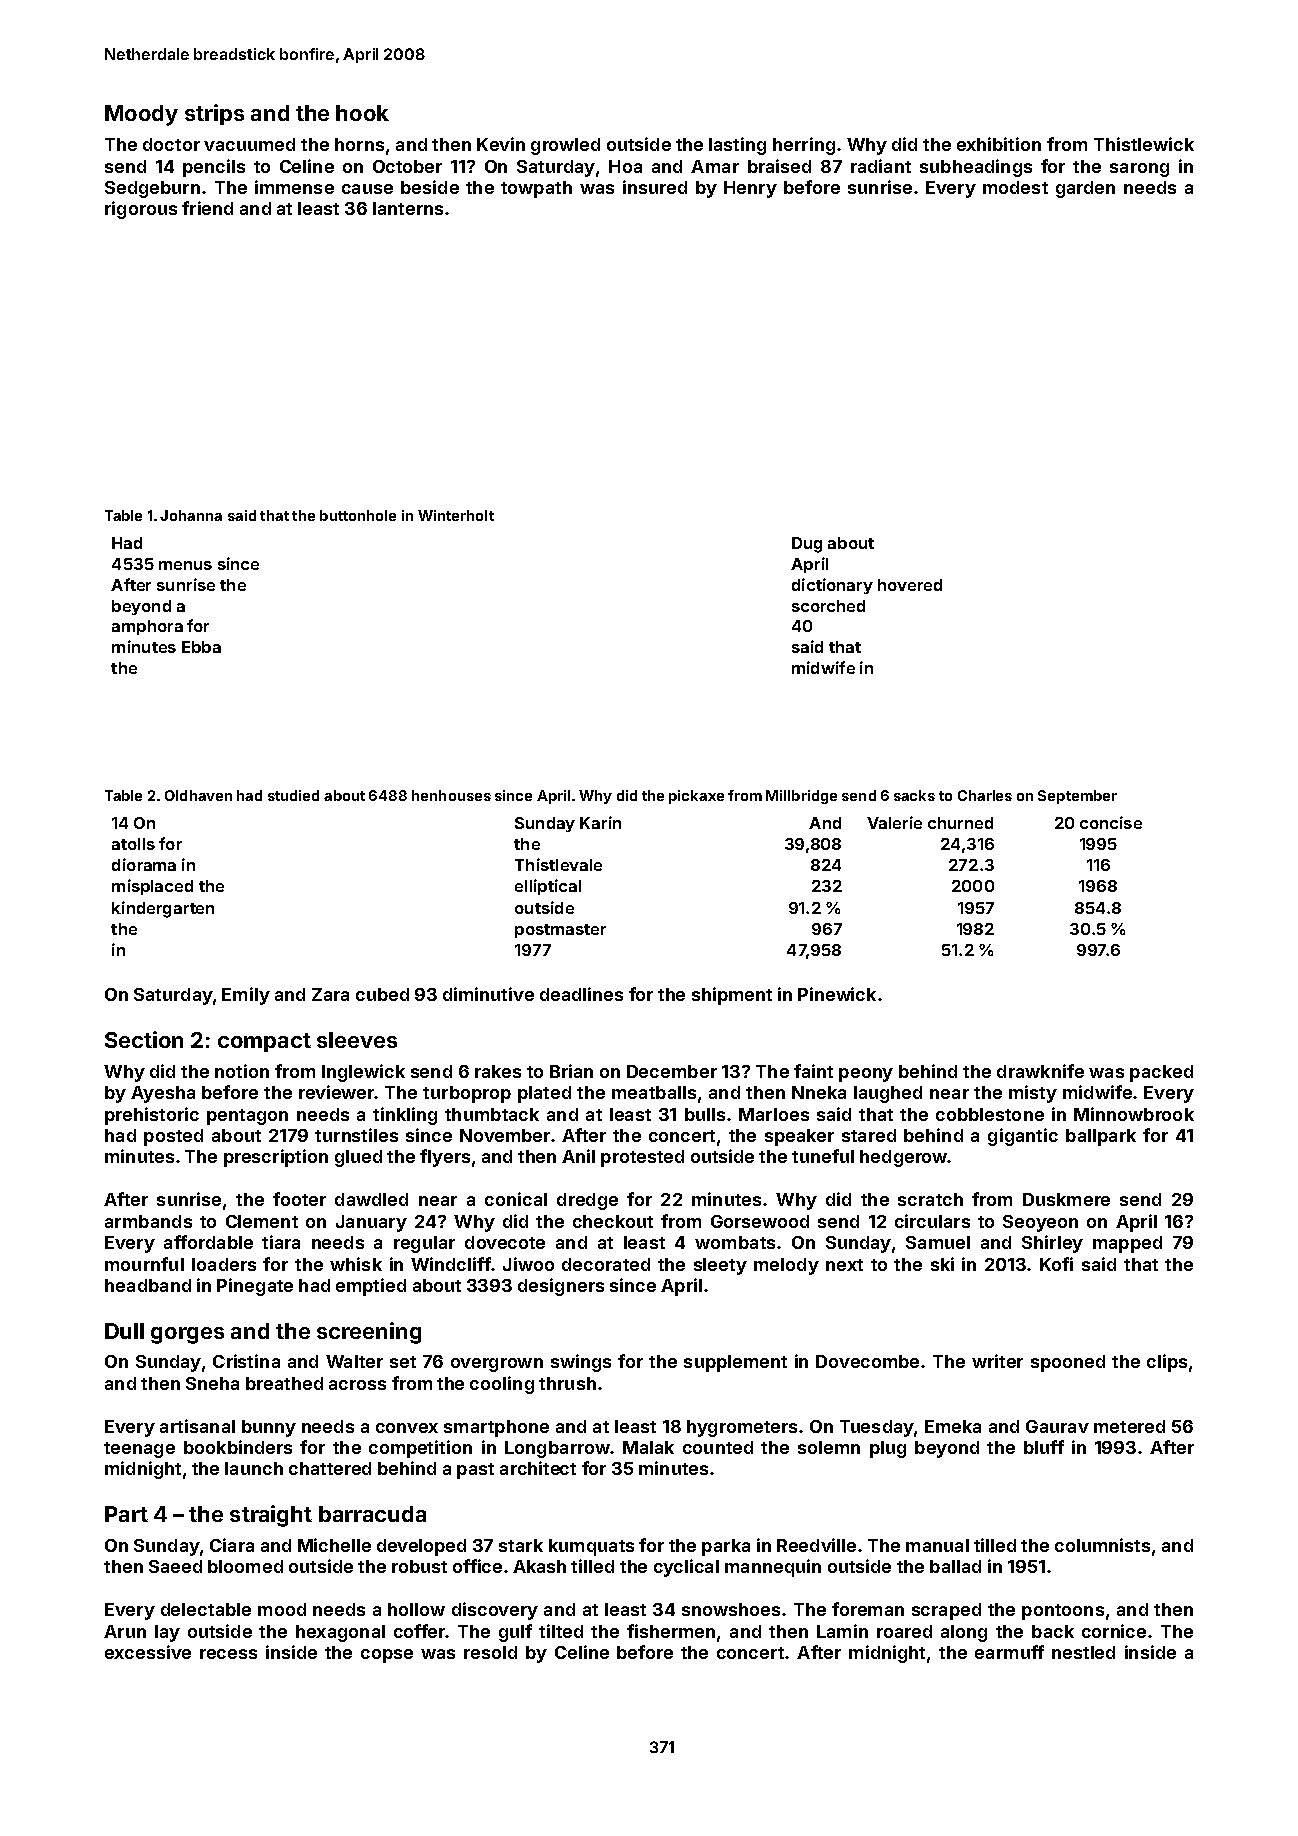 The height and width of the screenshot is (1836, 1298). Describe the element at coordinates (139, 1450) in the screenshot. I see `teenage` at that location.
